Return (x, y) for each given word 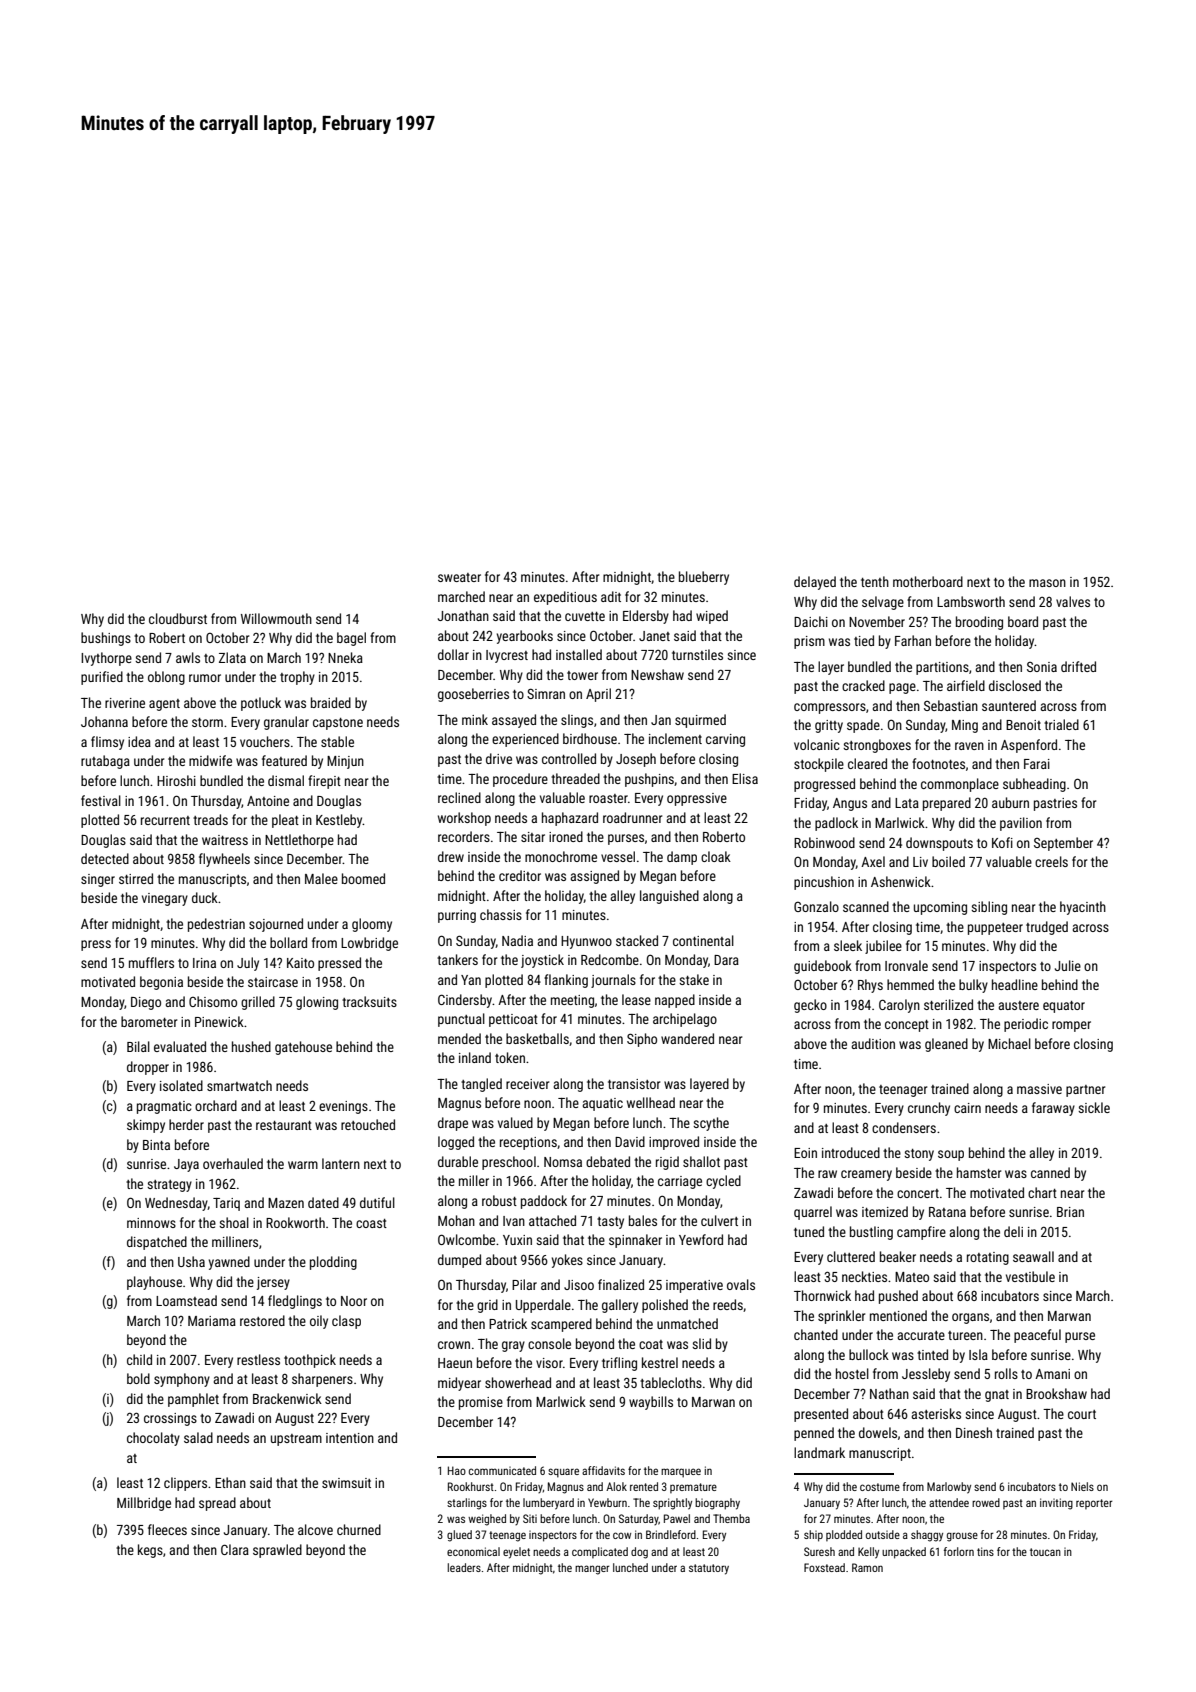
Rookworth (295, 1222)
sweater (459, 577)
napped (675, 1001)
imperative (694, 1286)
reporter (1094, 1504)
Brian (1070, 1212)
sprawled (277, 1551)
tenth (875, 581)
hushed (251, 1046)
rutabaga (105, 762)
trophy (297, 678)
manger (592, 1570)
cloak (716, 856)
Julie (1068, 965)
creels (1051, 861)
